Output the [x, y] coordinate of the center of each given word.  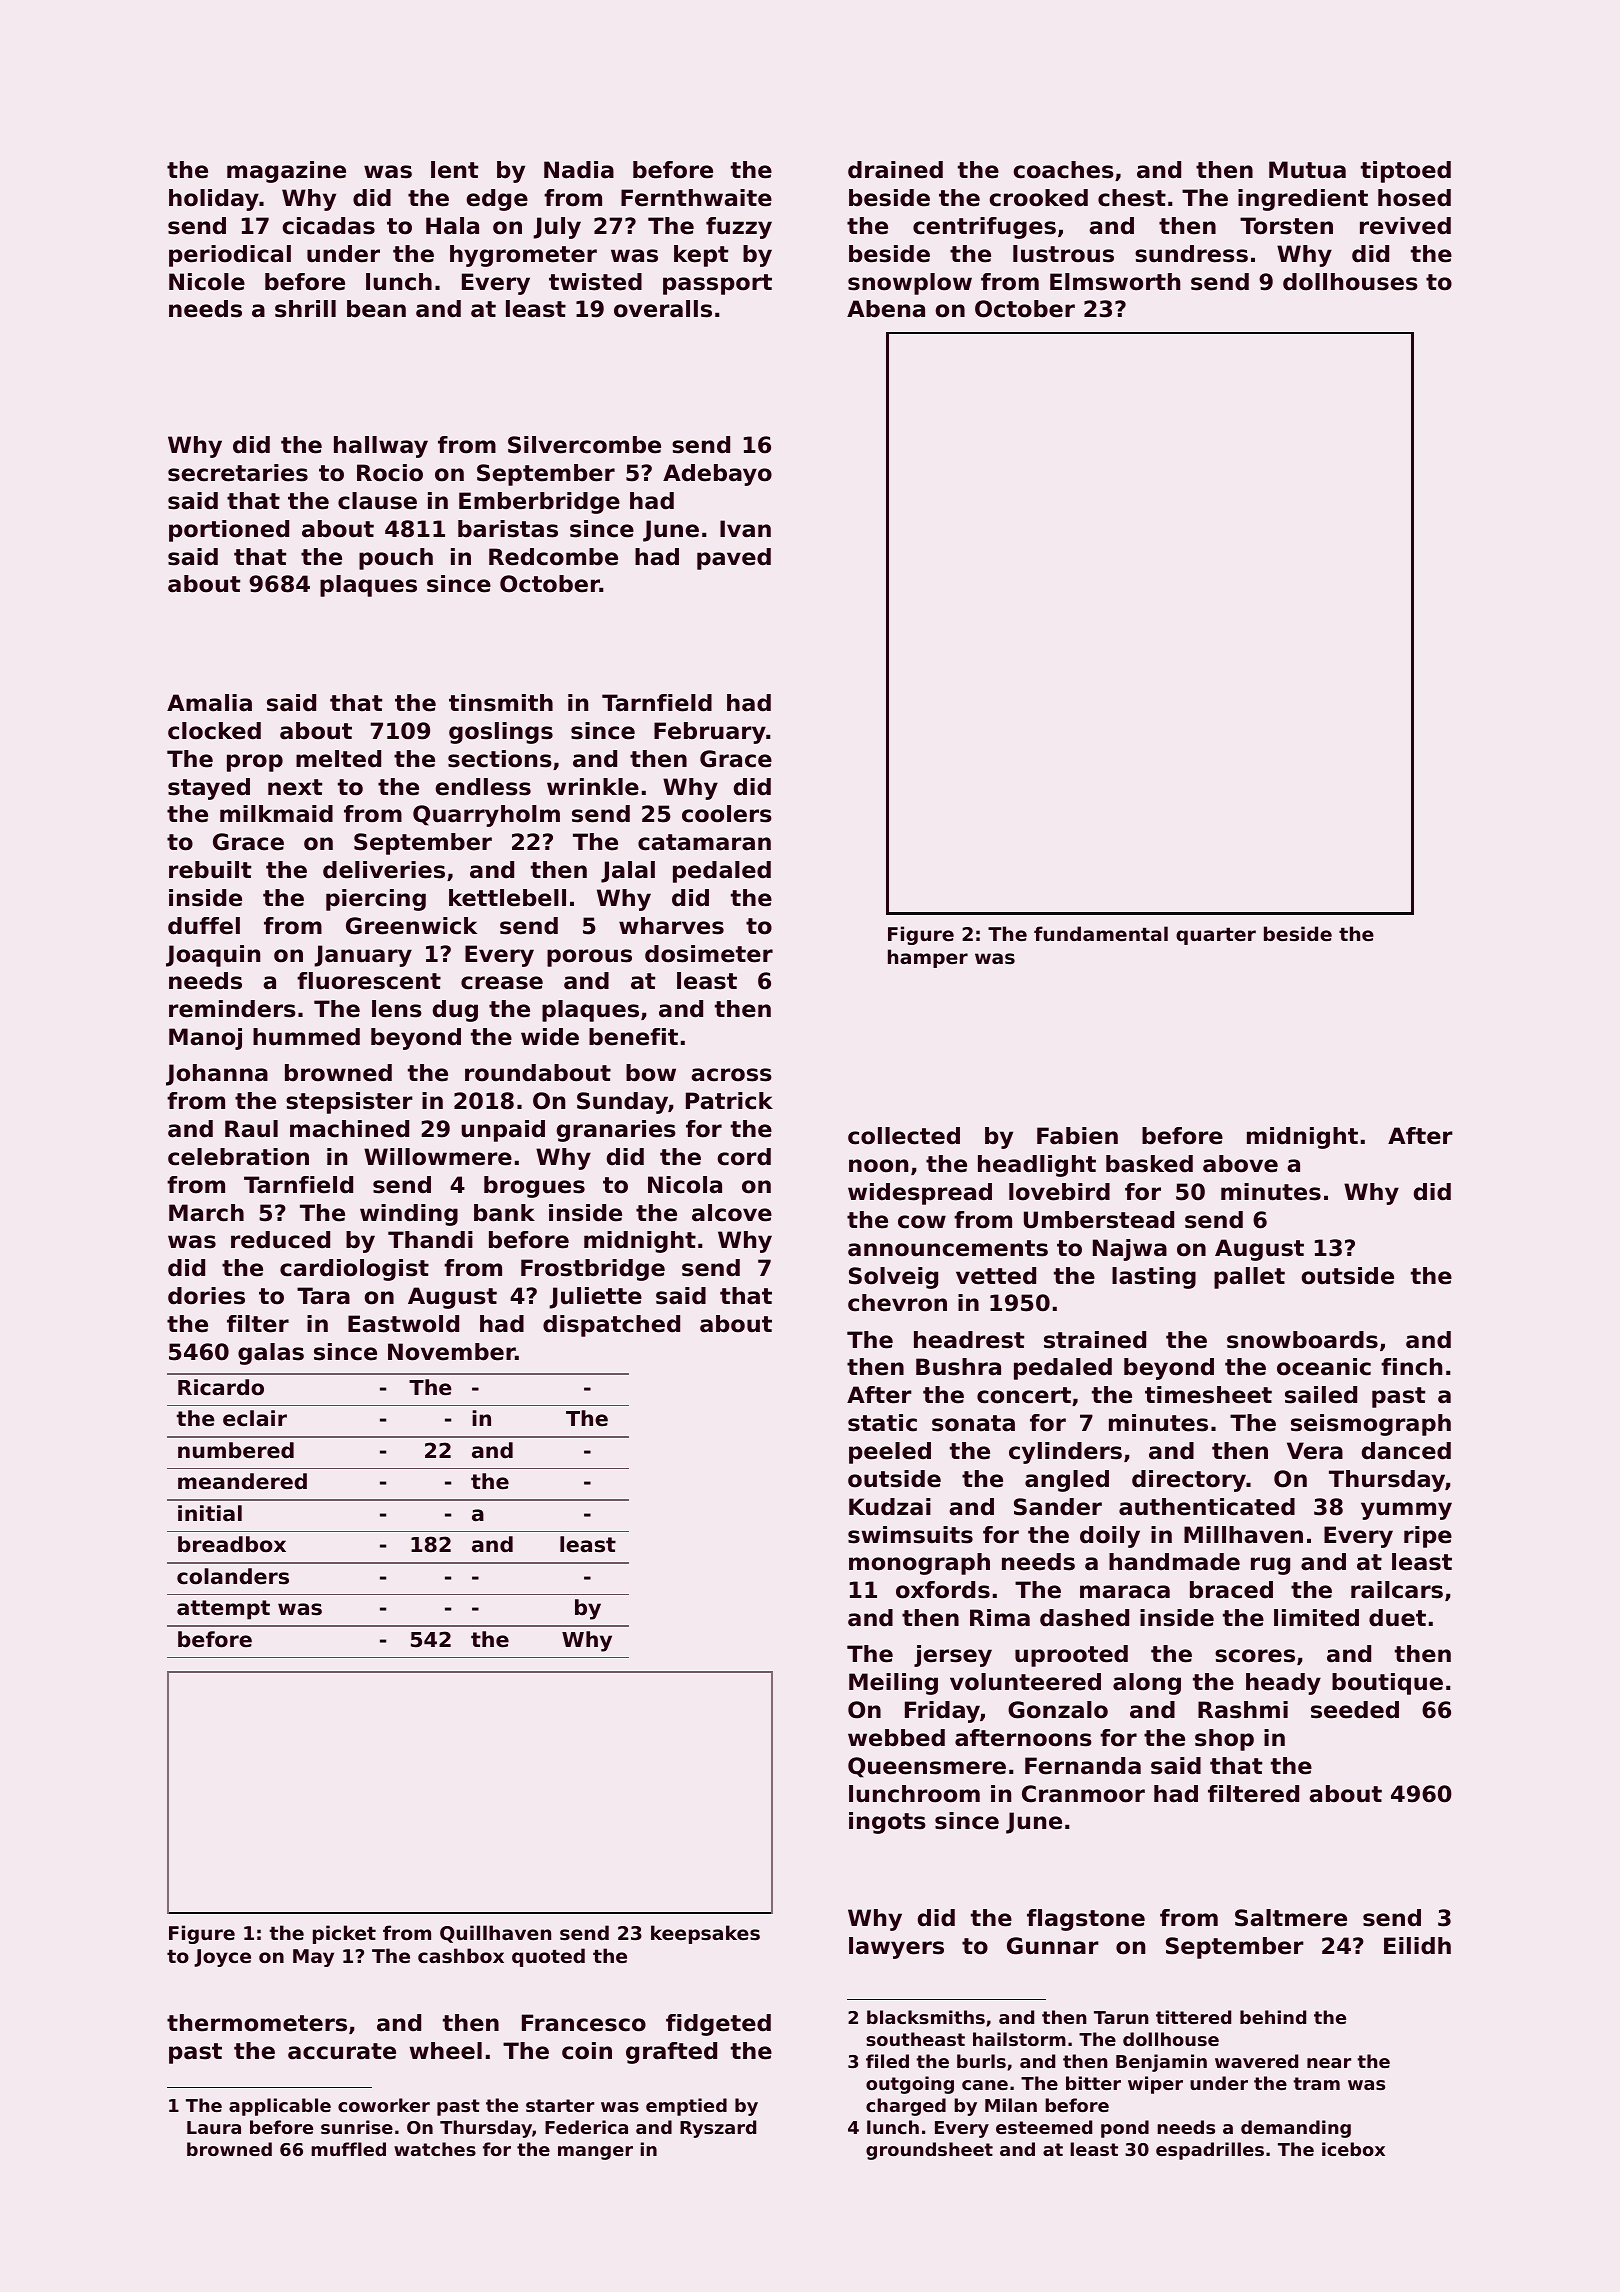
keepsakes [705, 1934]
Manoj [205, 1039]
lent [454, 170]
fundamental [1101, 934]
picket [344, 1934]
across [731, 1075]
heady [1283, 1684]
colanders [233, 1576]
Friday [942, 1712]
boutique [1387, 1684]
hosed [1414, 198]
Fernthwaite [696, 198]
